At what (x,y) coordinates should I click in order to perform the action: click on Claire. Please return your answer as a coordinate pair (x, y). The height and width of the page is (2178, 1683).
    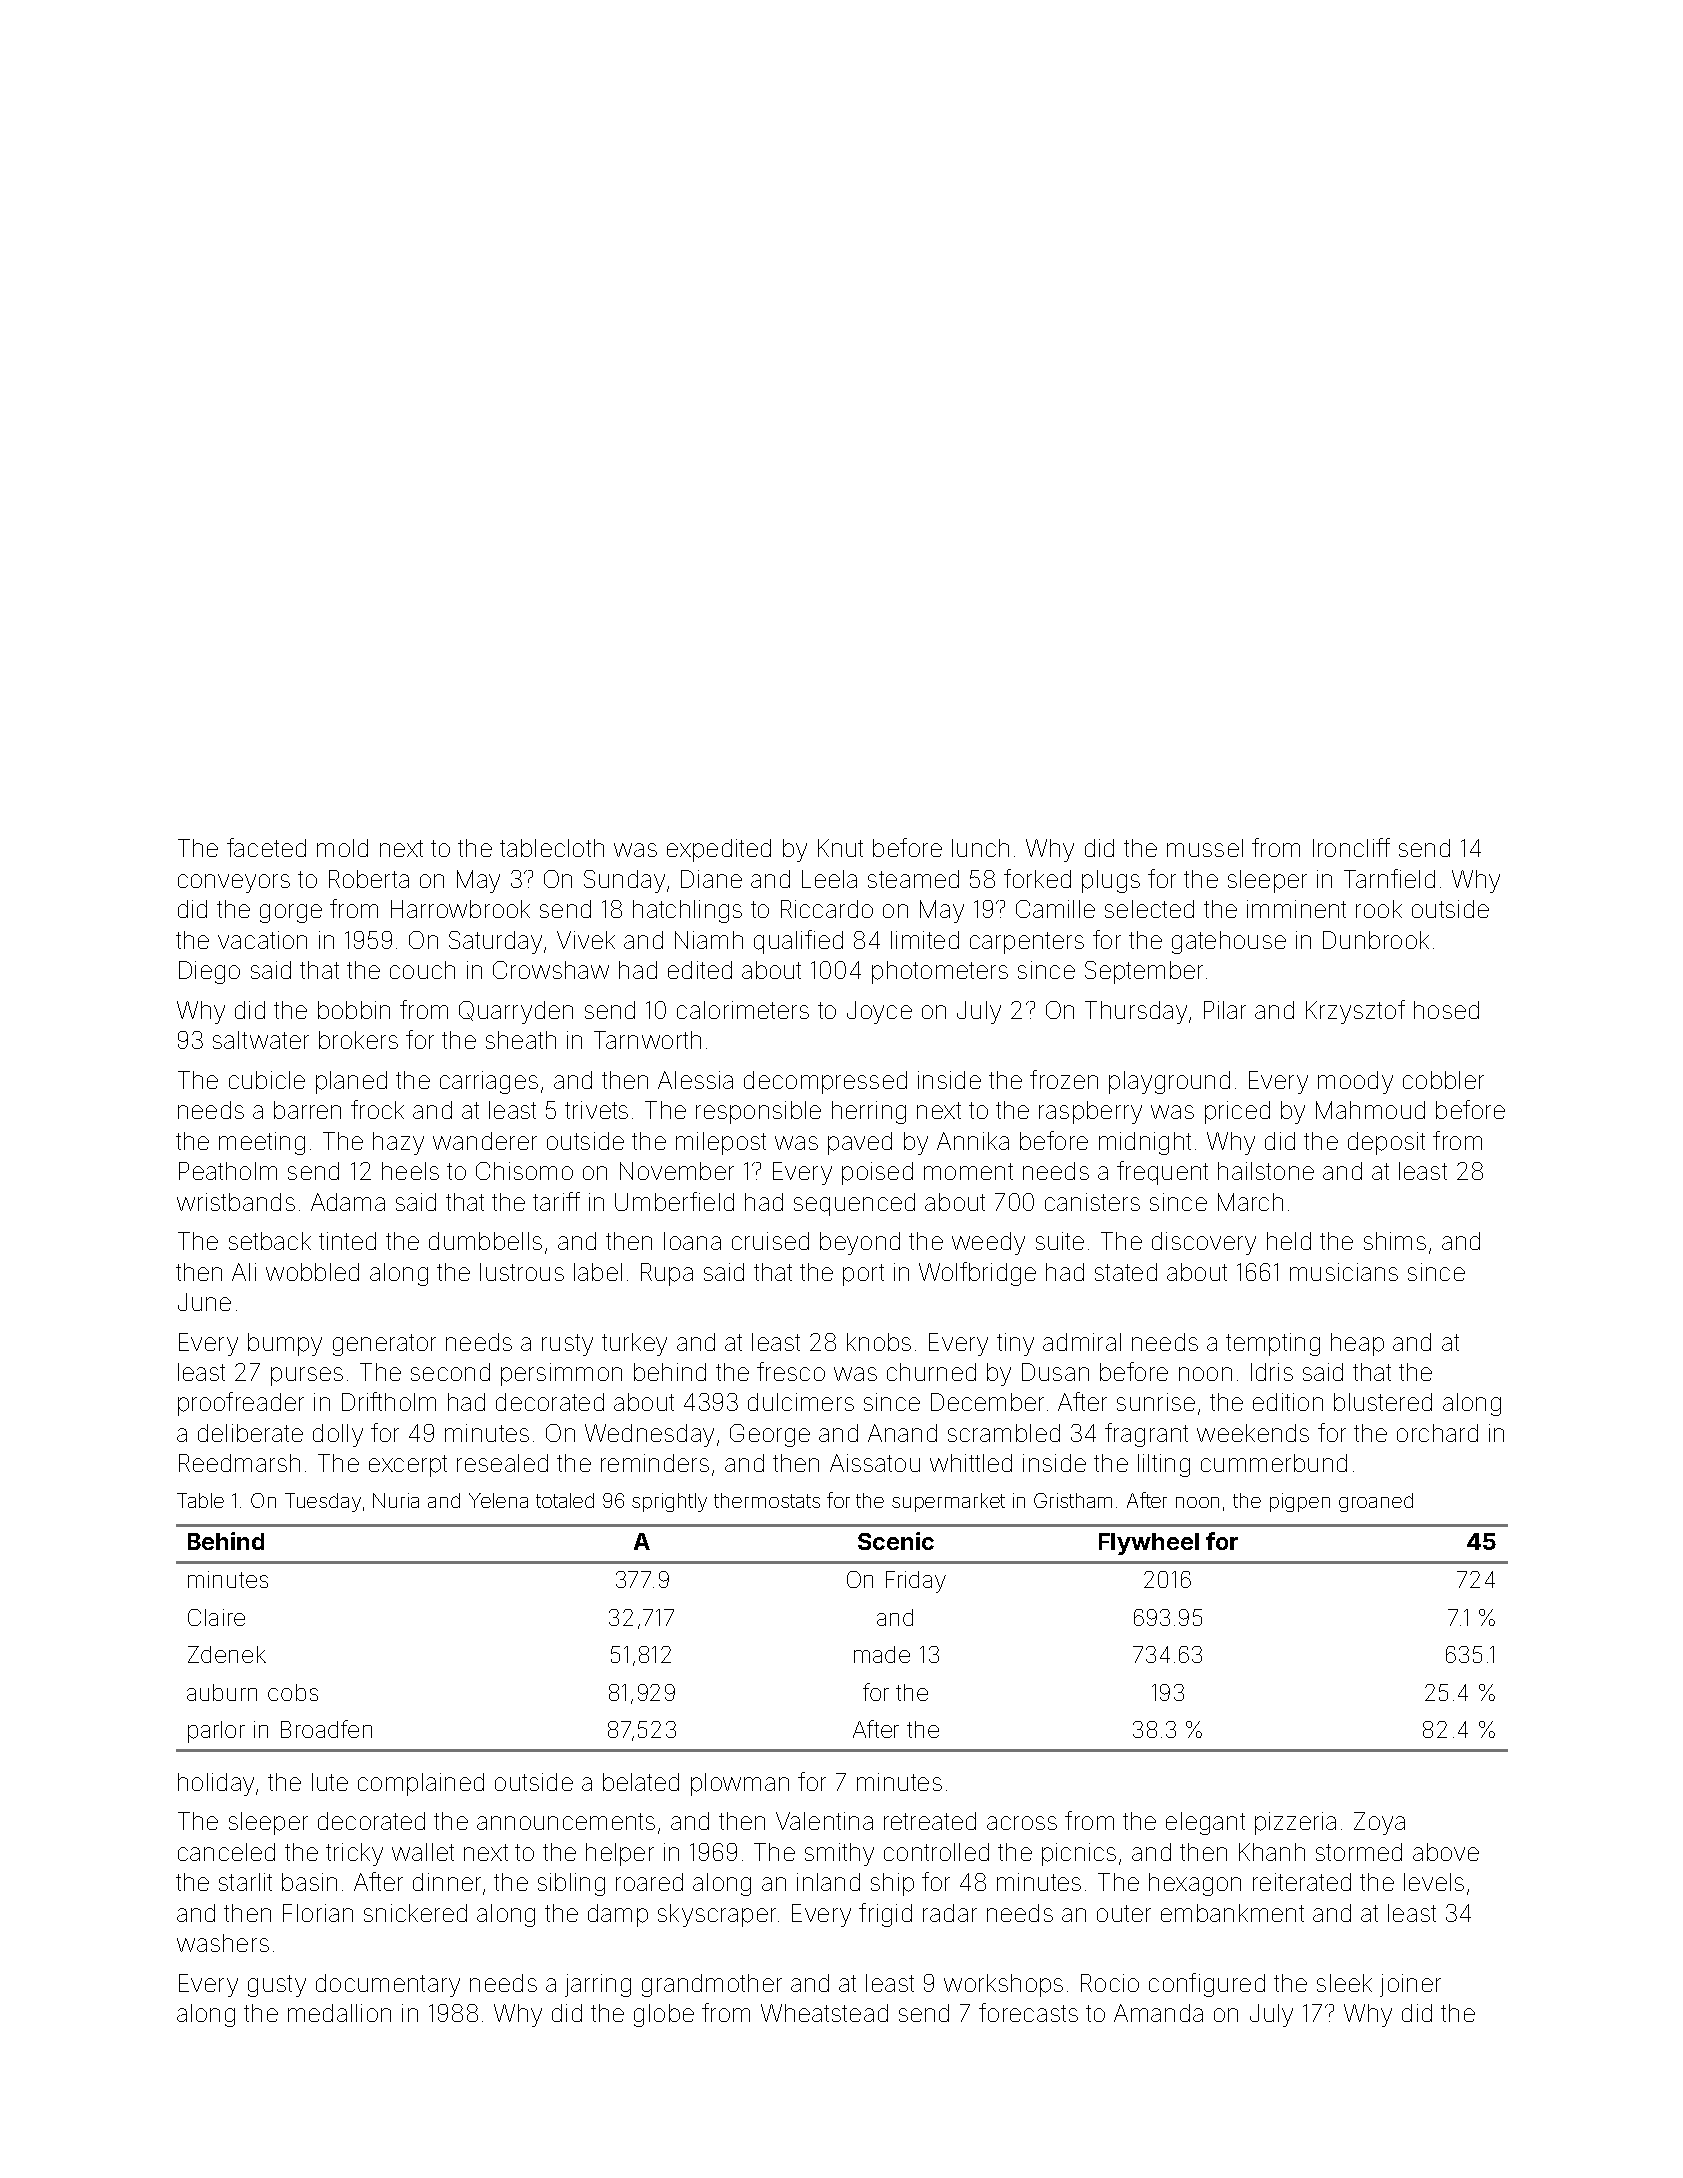
    Looking at the image, I should click on (216, 1617).
